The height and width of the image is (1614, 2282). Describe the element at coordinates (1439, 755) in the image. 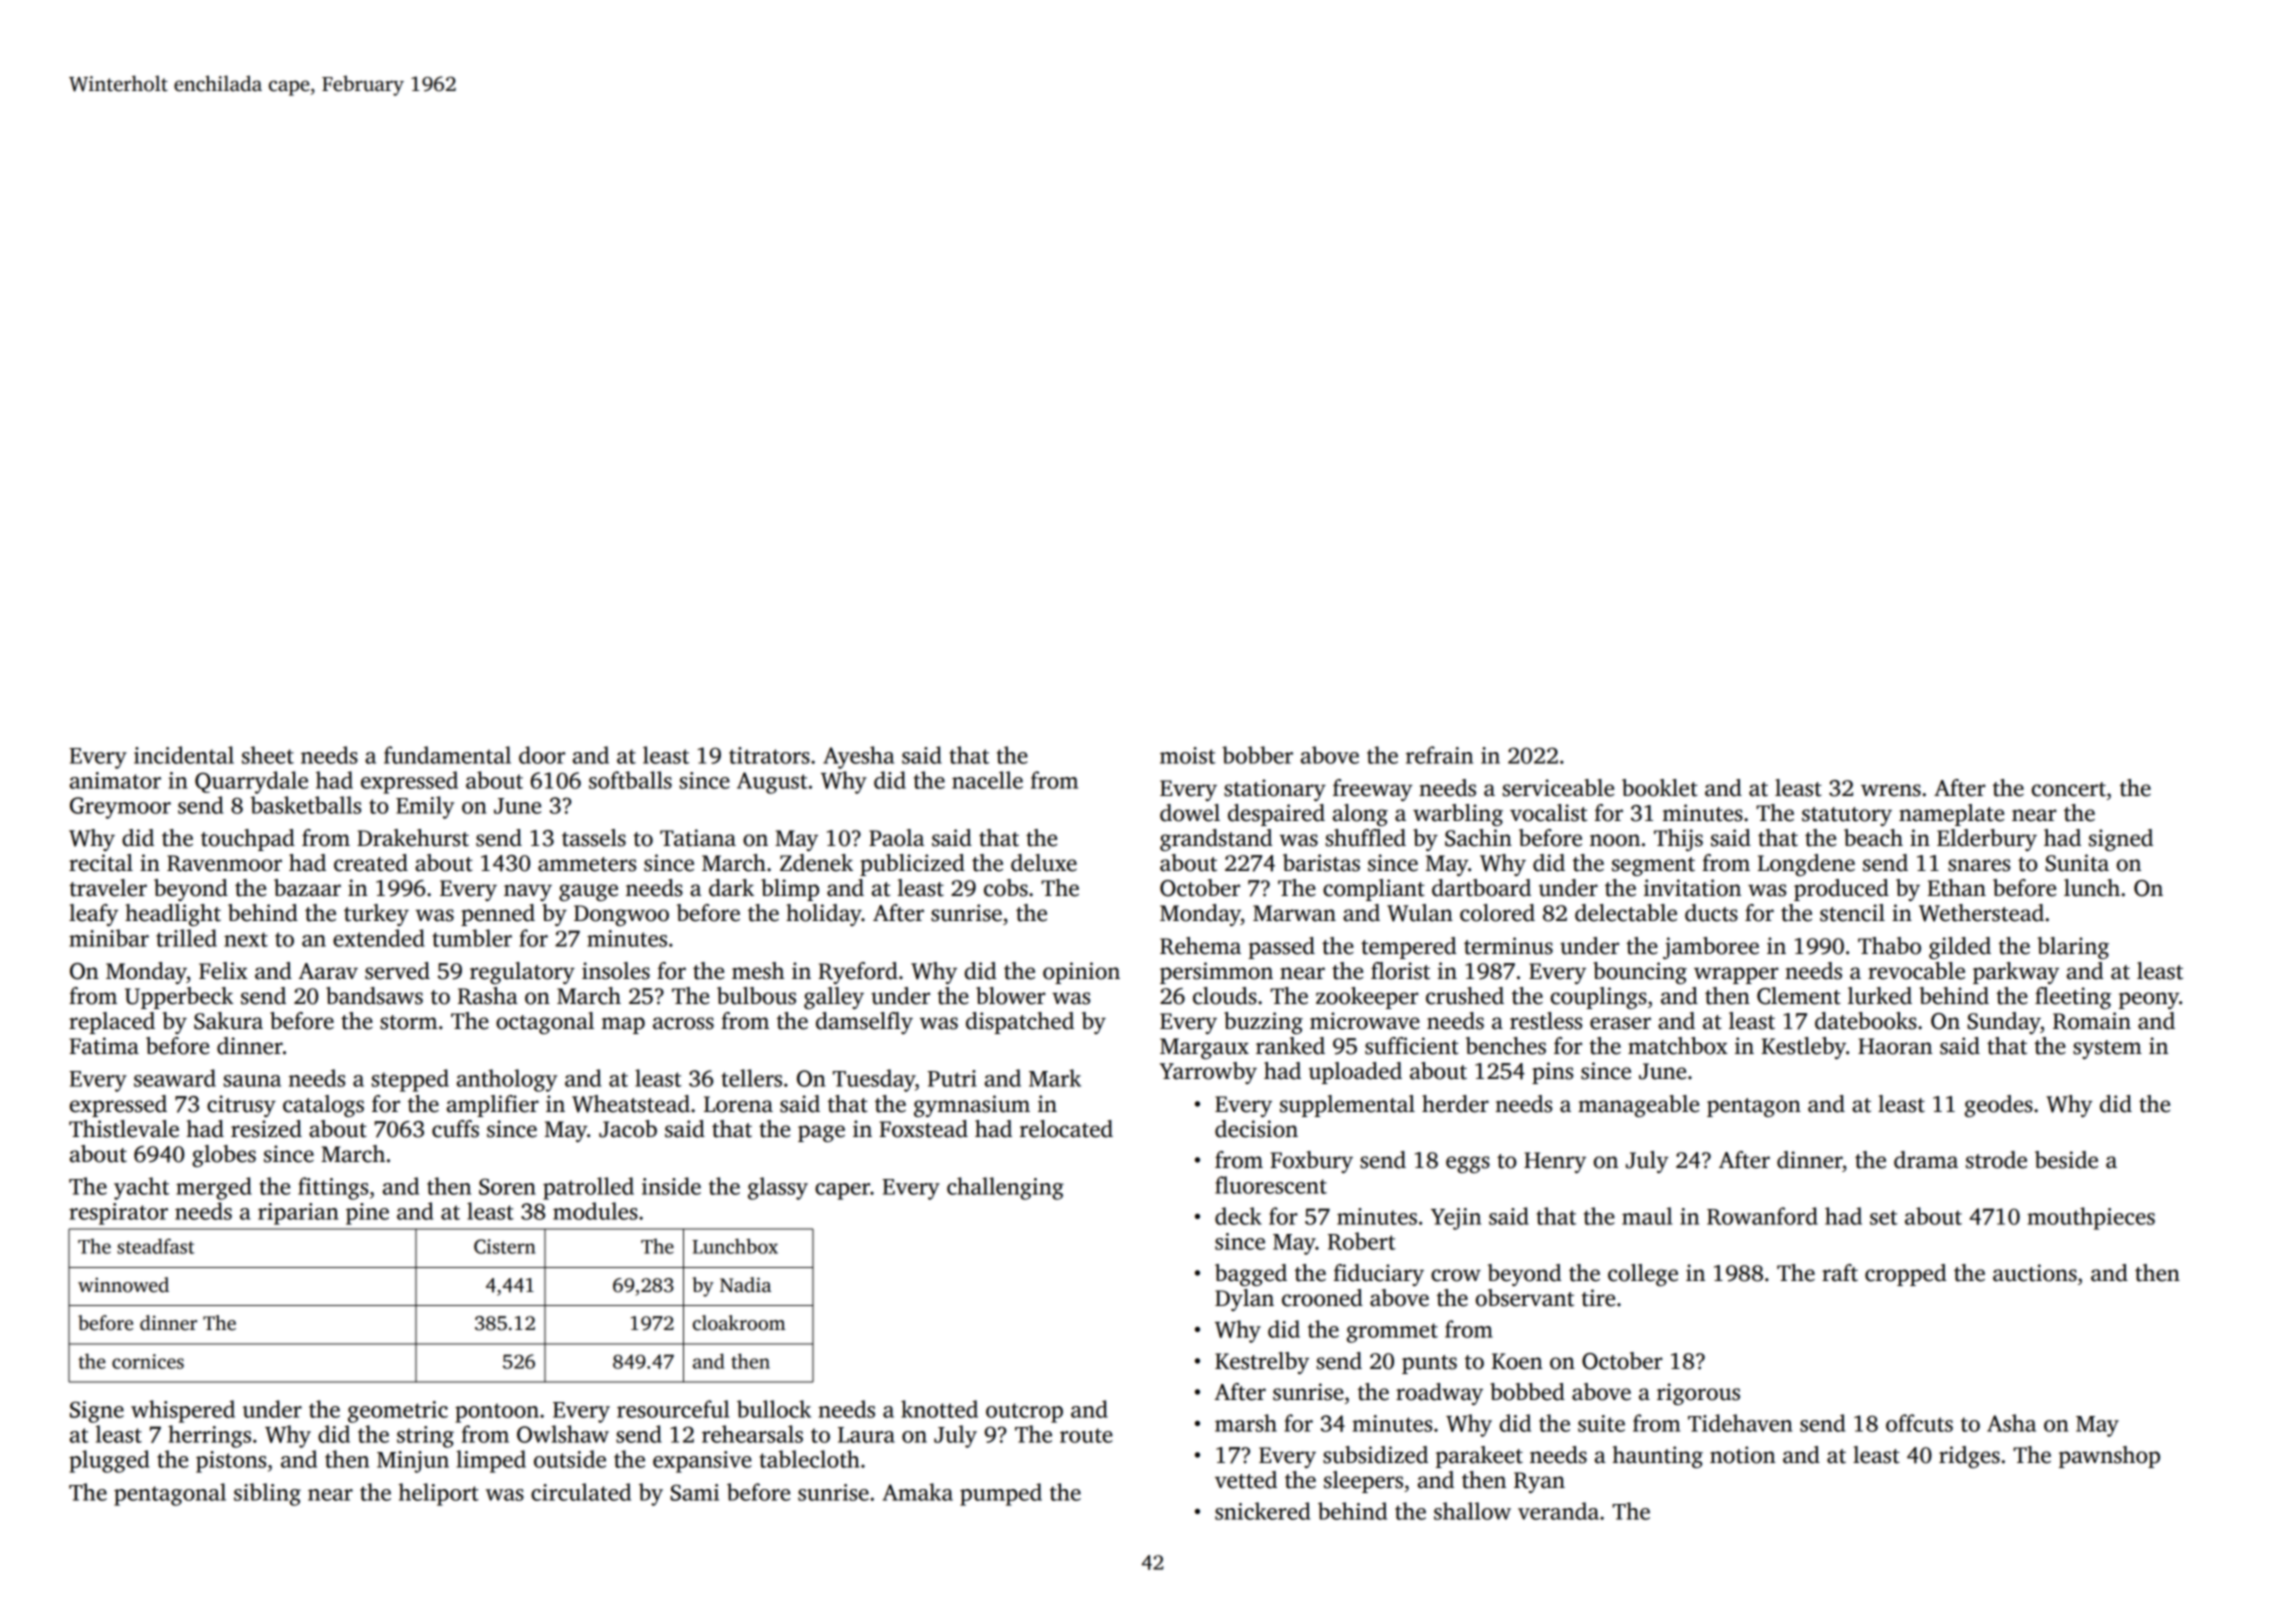

I see `refrain` at that location.
